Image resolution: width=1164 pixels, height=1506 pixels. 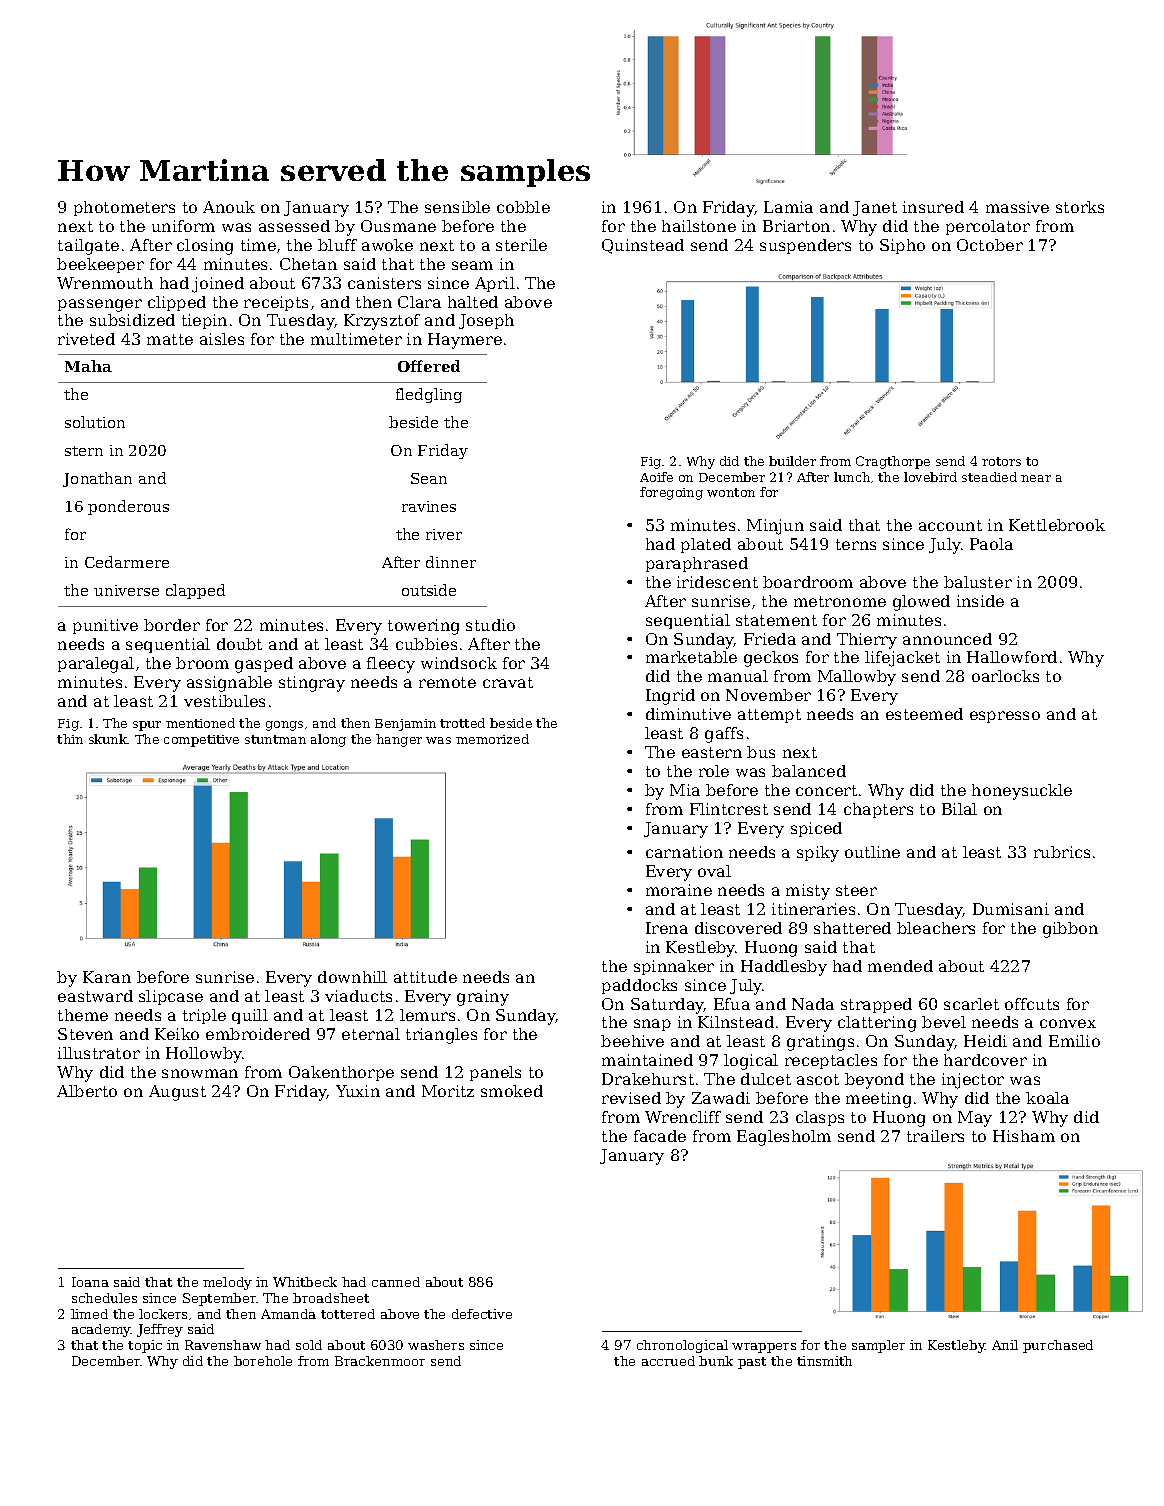 What do you see at coordinates (70, 739) in the image?
I see `thin` at bounding box center [70, 739].
